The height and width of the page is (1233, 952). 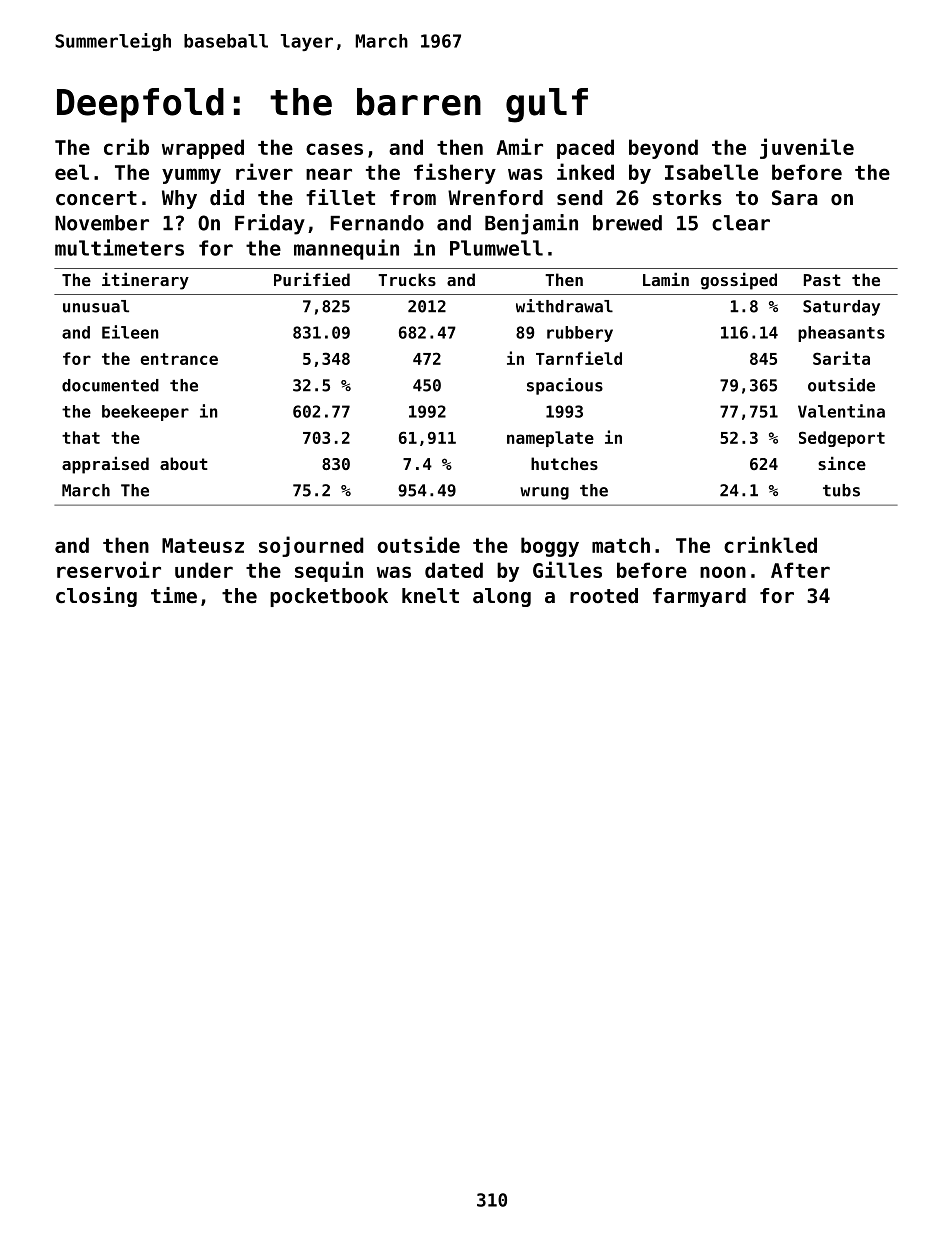 What do you see at coordinates (711, 172) in the page?
I see `Isabelle` at bounding box center [711, 172].
